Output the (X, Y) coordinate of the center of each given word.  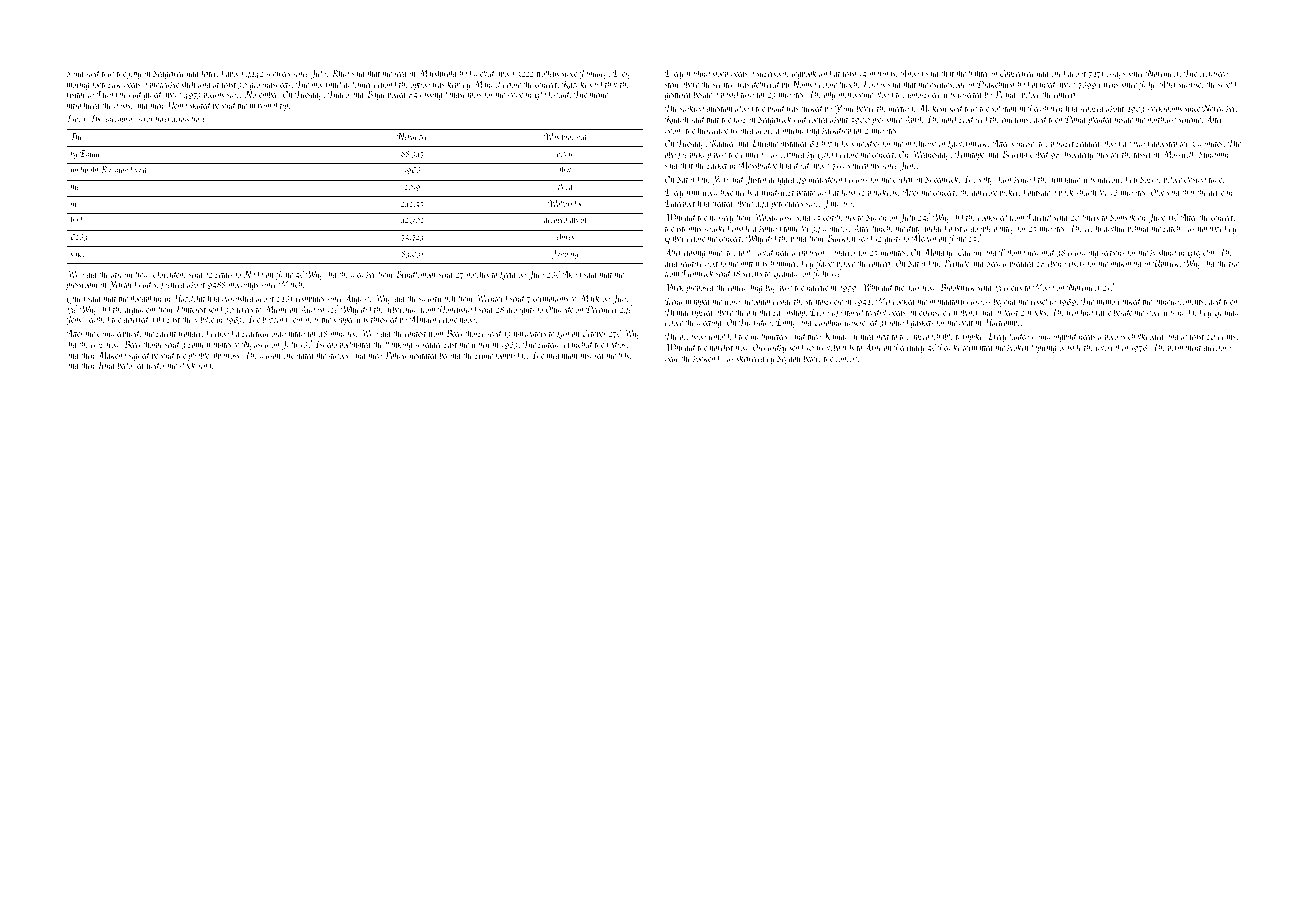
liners (1090, 217)
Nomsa (804, 84)
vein (296, 319)
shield (1228, 84)
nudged (1190, 313)
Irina (105, 365)
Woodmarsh (773, 217)
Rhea (340, 73)
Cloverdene (169, 274)
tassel (1143, 154)
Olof (1158, 193)
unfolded (723, 337)
